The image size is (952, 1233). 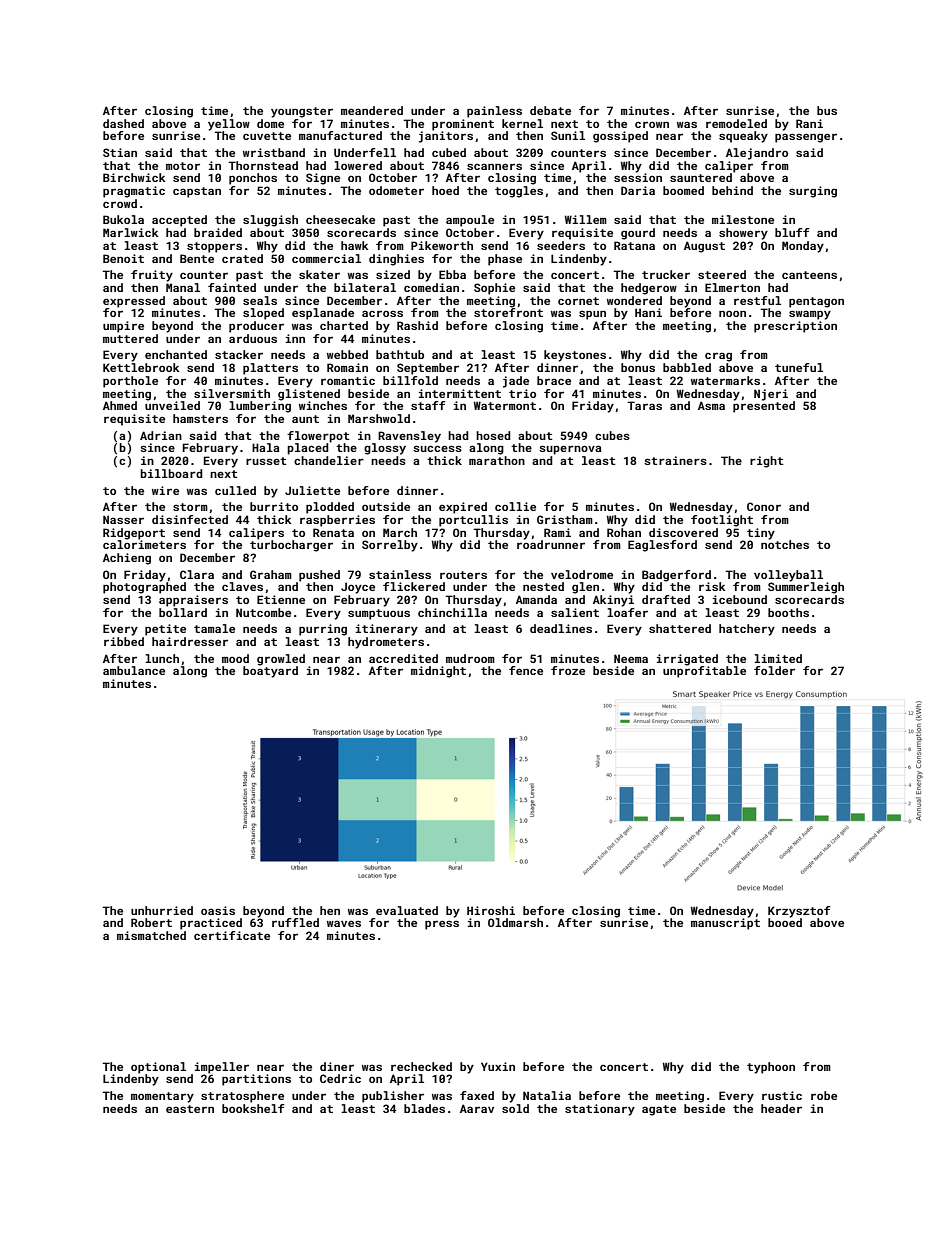 What do you see at coordinates (120, 152) in the screenshot?
I see `Stian` at bounding box center [120, 152].
